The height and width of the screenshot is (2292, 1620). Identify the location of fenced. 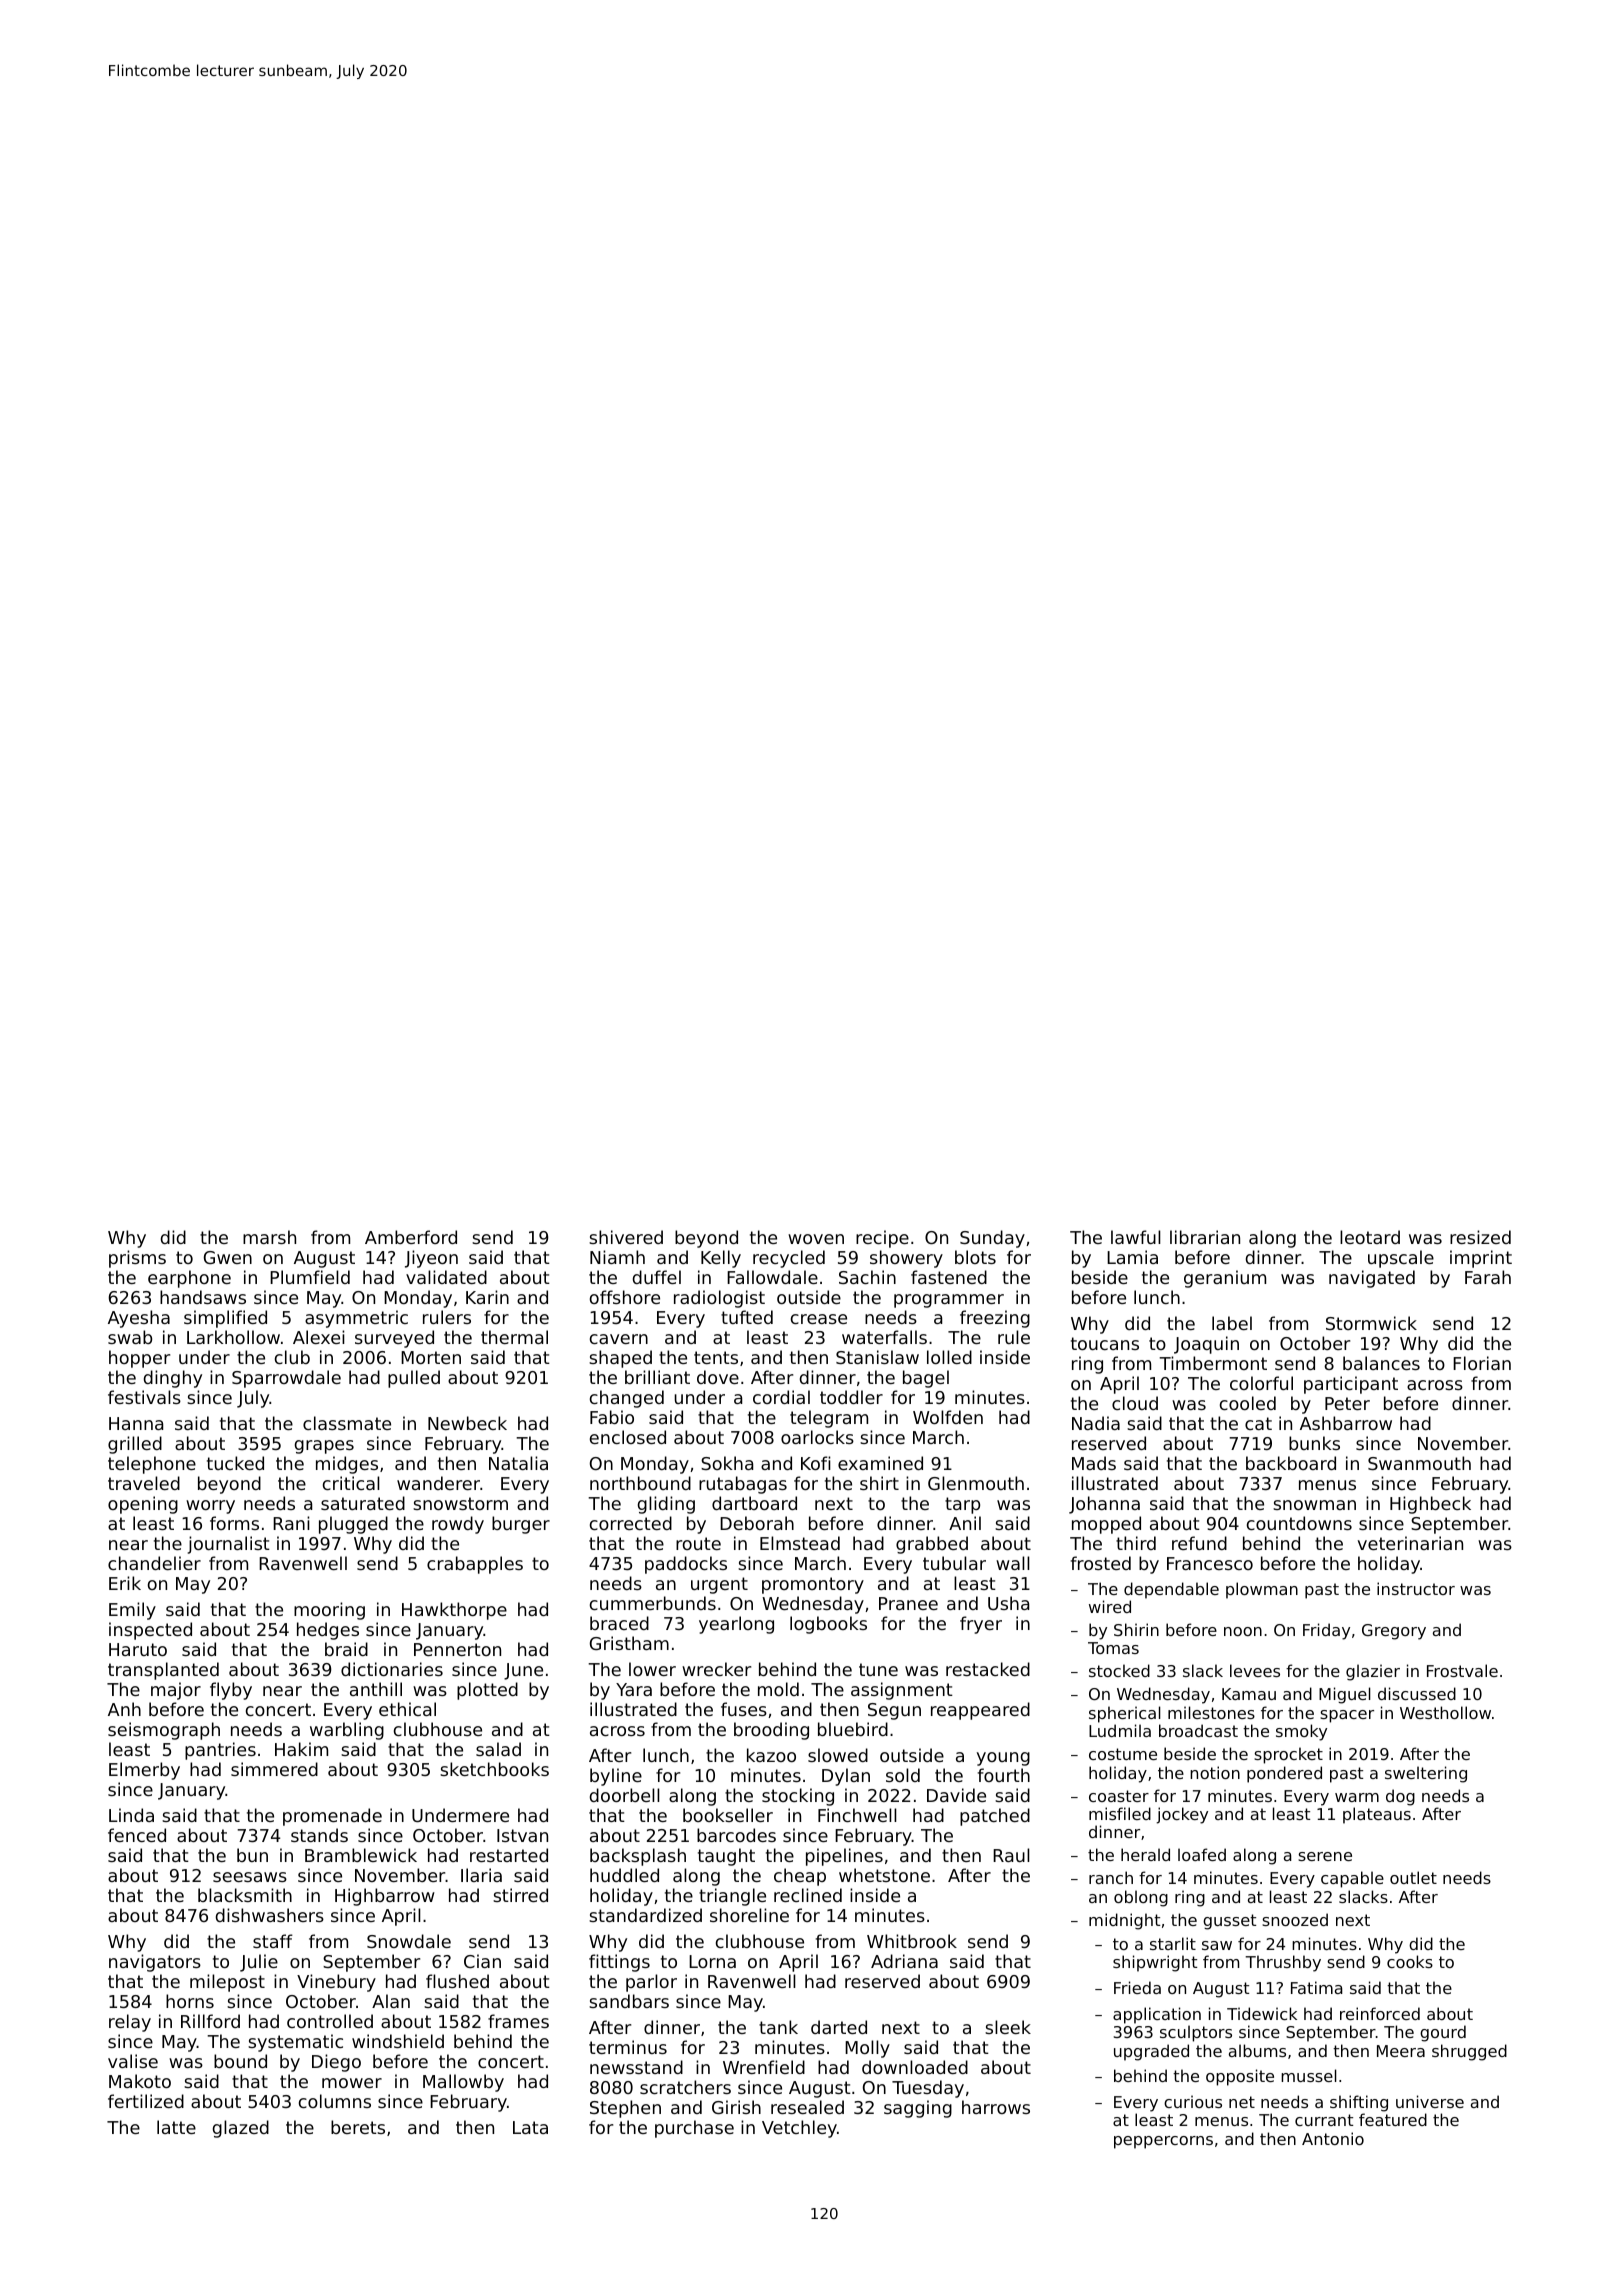
(137, 1835).
